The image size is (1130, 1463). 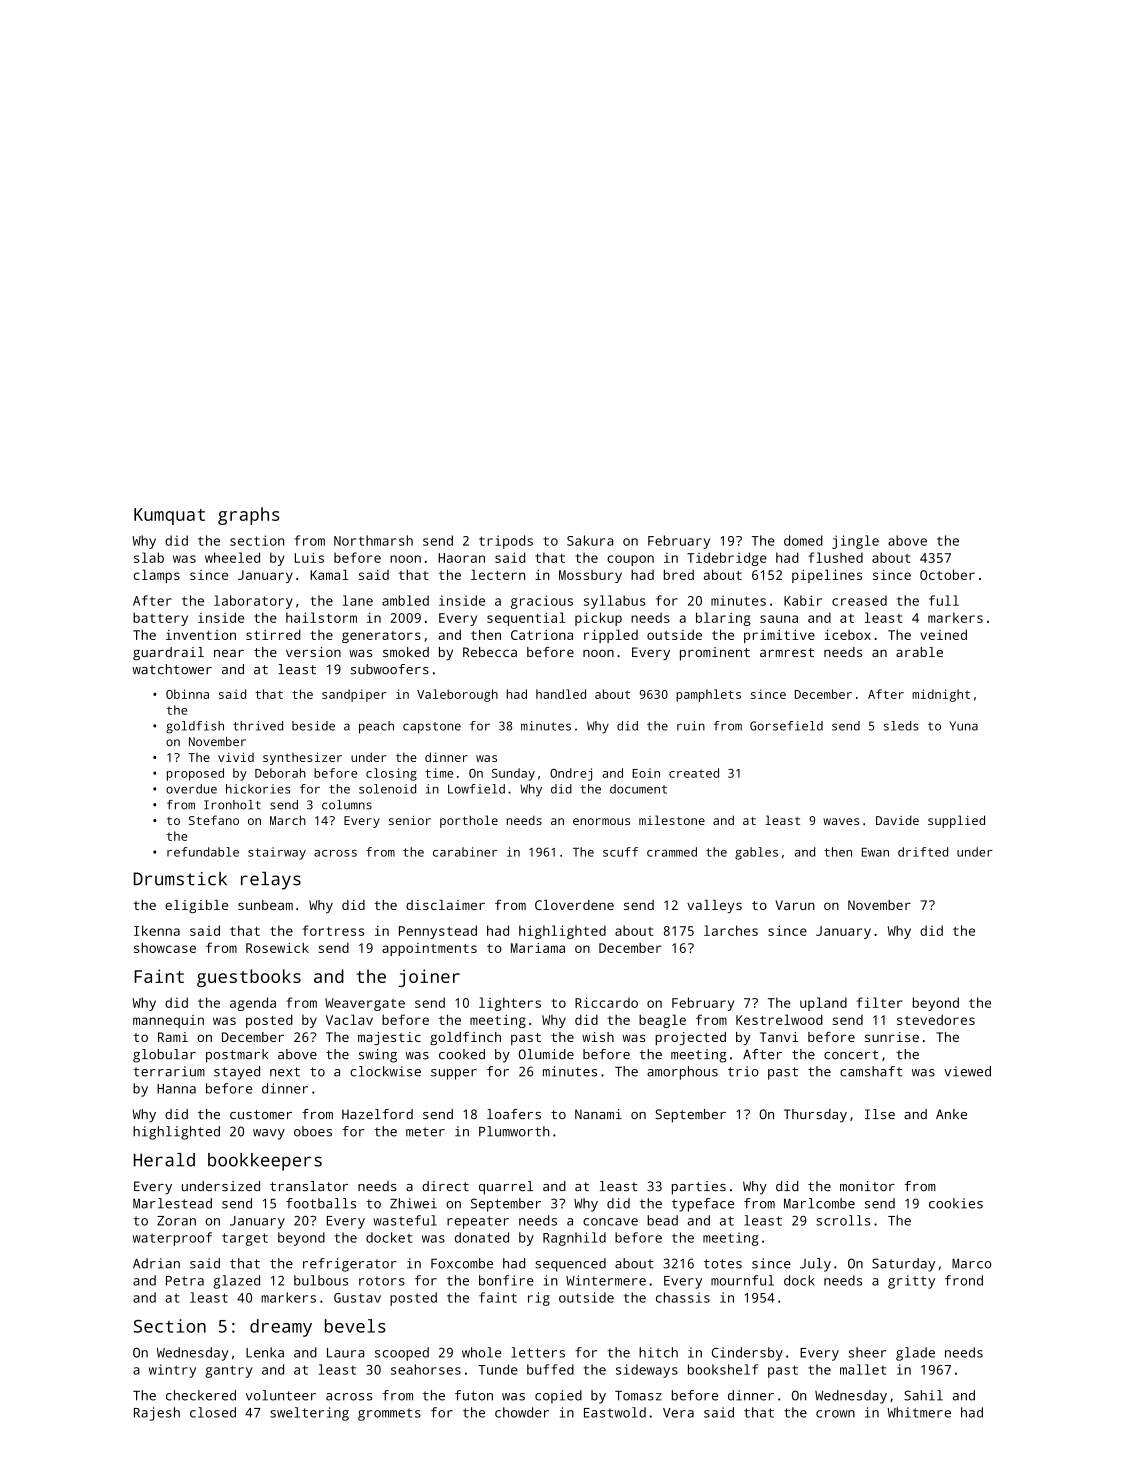 What do you see at coordinates (723, 1264) in the screenshot?
I see `totes` at bounding box center [723, 1264].
